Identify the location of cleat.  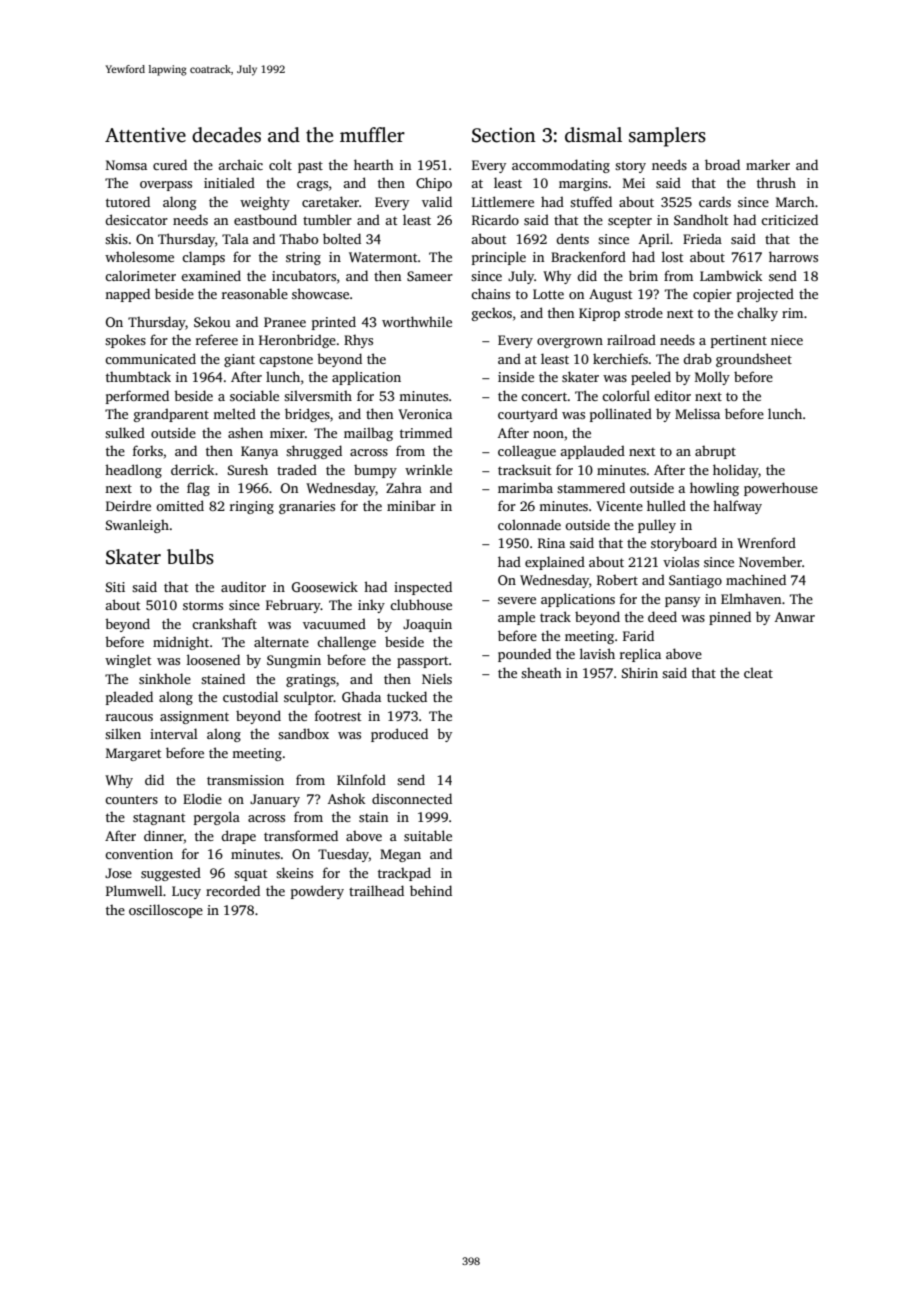
(758, 672).
